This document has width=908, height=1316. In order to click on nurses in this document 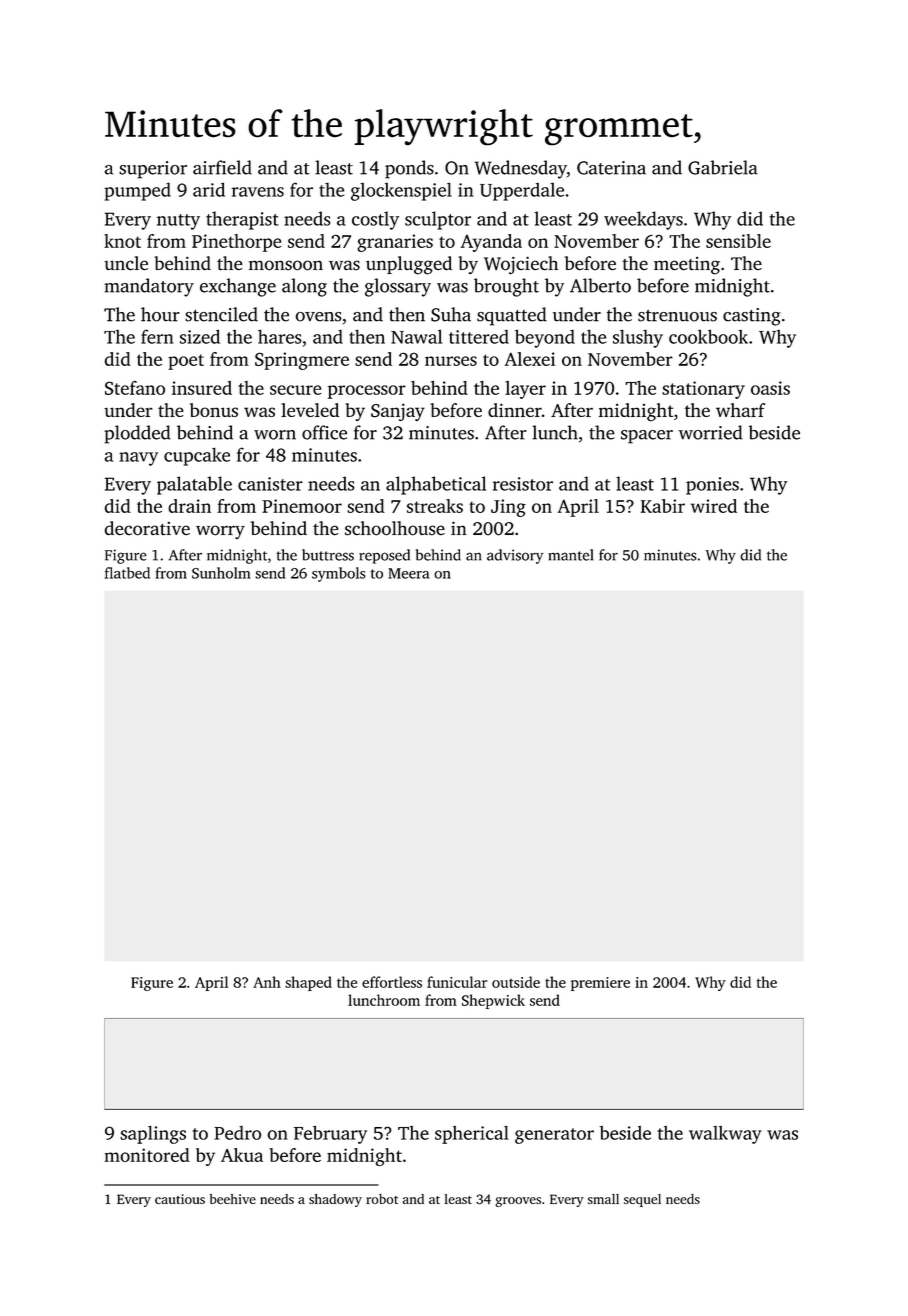, I will do `click(451, 361)`.
